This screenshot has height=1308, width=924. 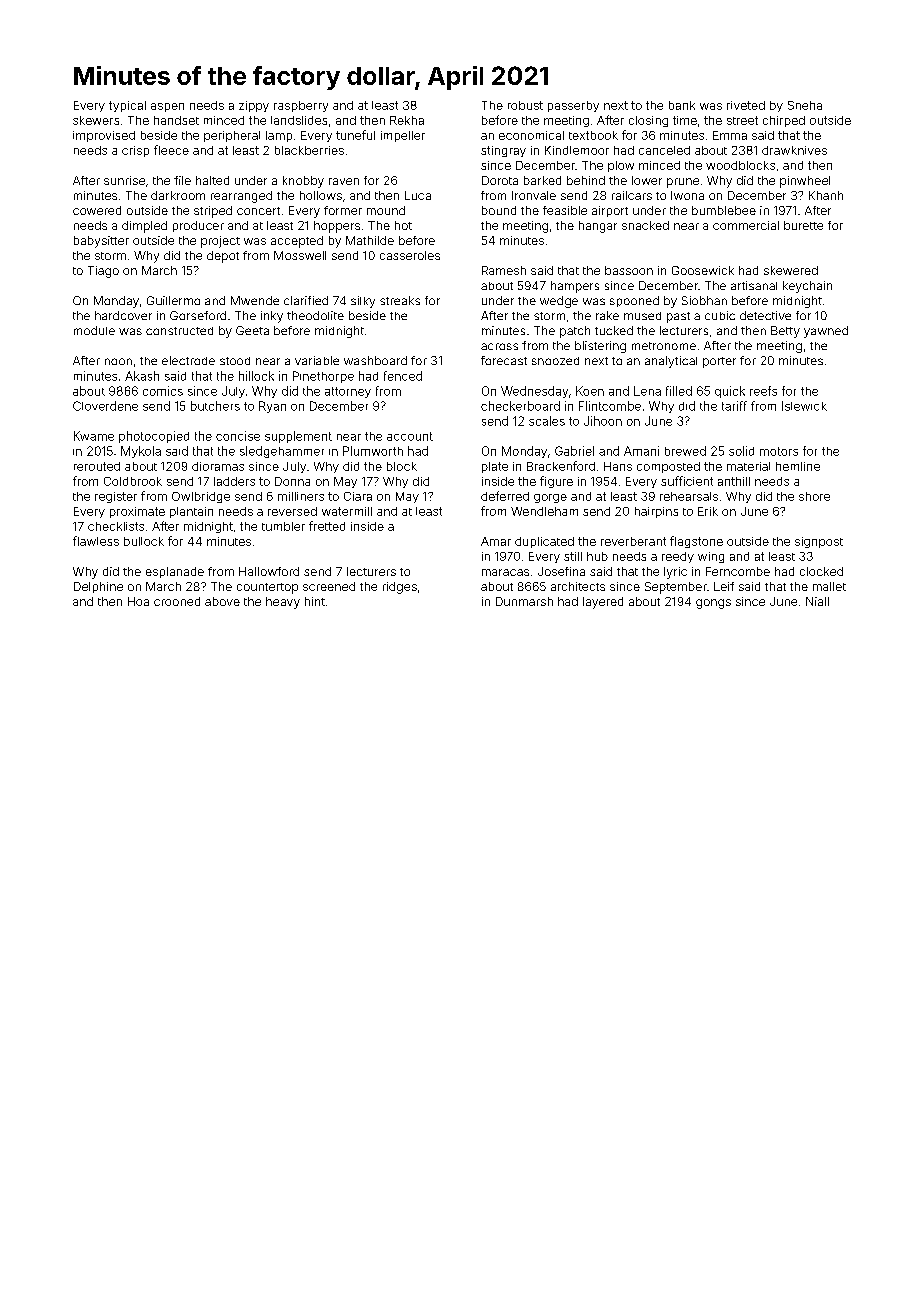 I want to click on Delphine, so click(x=98, y=587).
